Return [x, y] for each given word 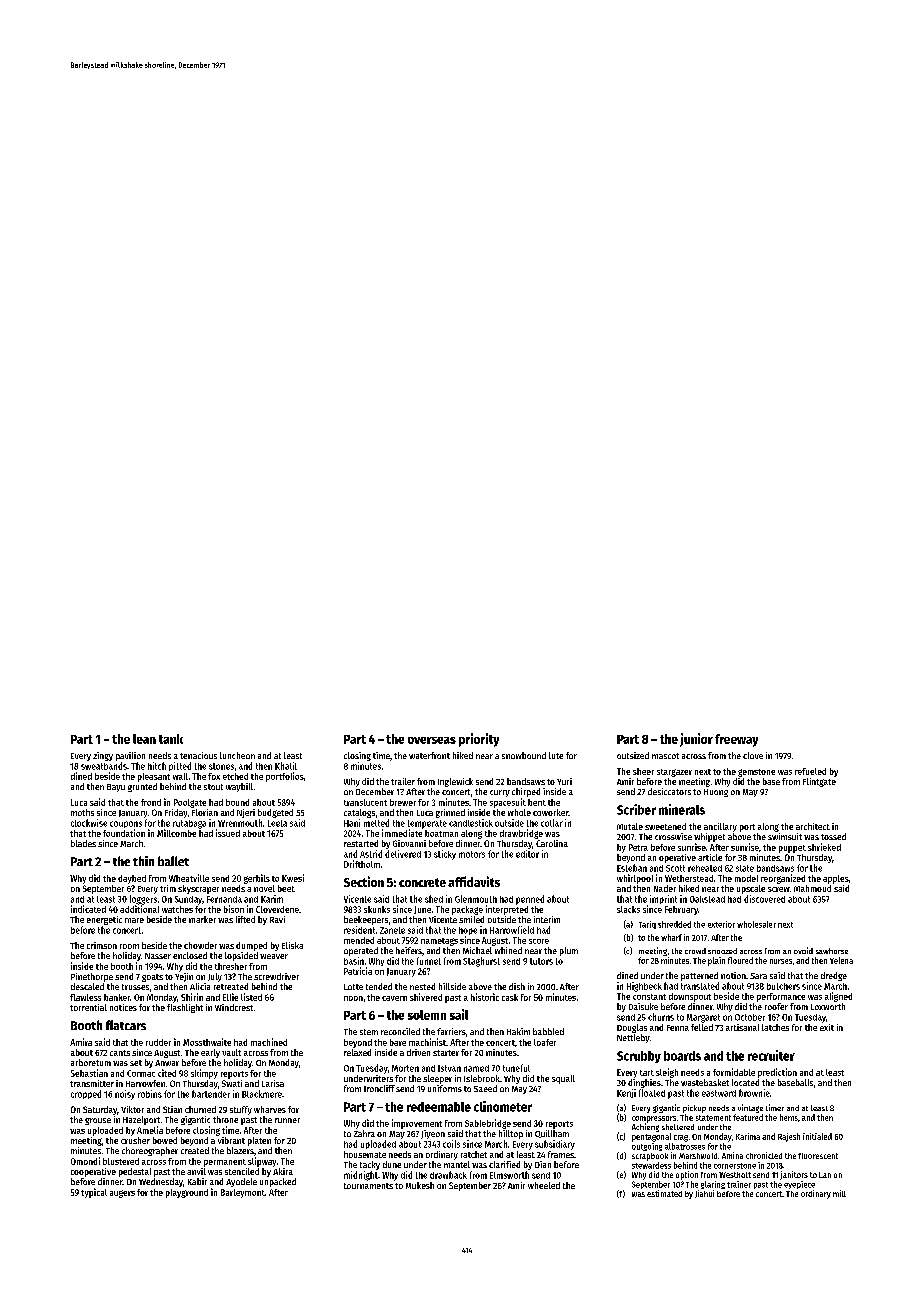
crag [681, 1138]
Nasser [158, 956]
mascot [665, 756]
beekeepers [366, 920]
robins [150, 1094]
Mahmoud [812, 888]
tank [171, 739]
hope [468, 931]
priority [479, 740]
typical [94, 1193]
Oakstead [707, 899]
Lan [825, 1175]
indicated [88, 909]
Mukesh [420, 1185]
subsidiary [555, 1145]
